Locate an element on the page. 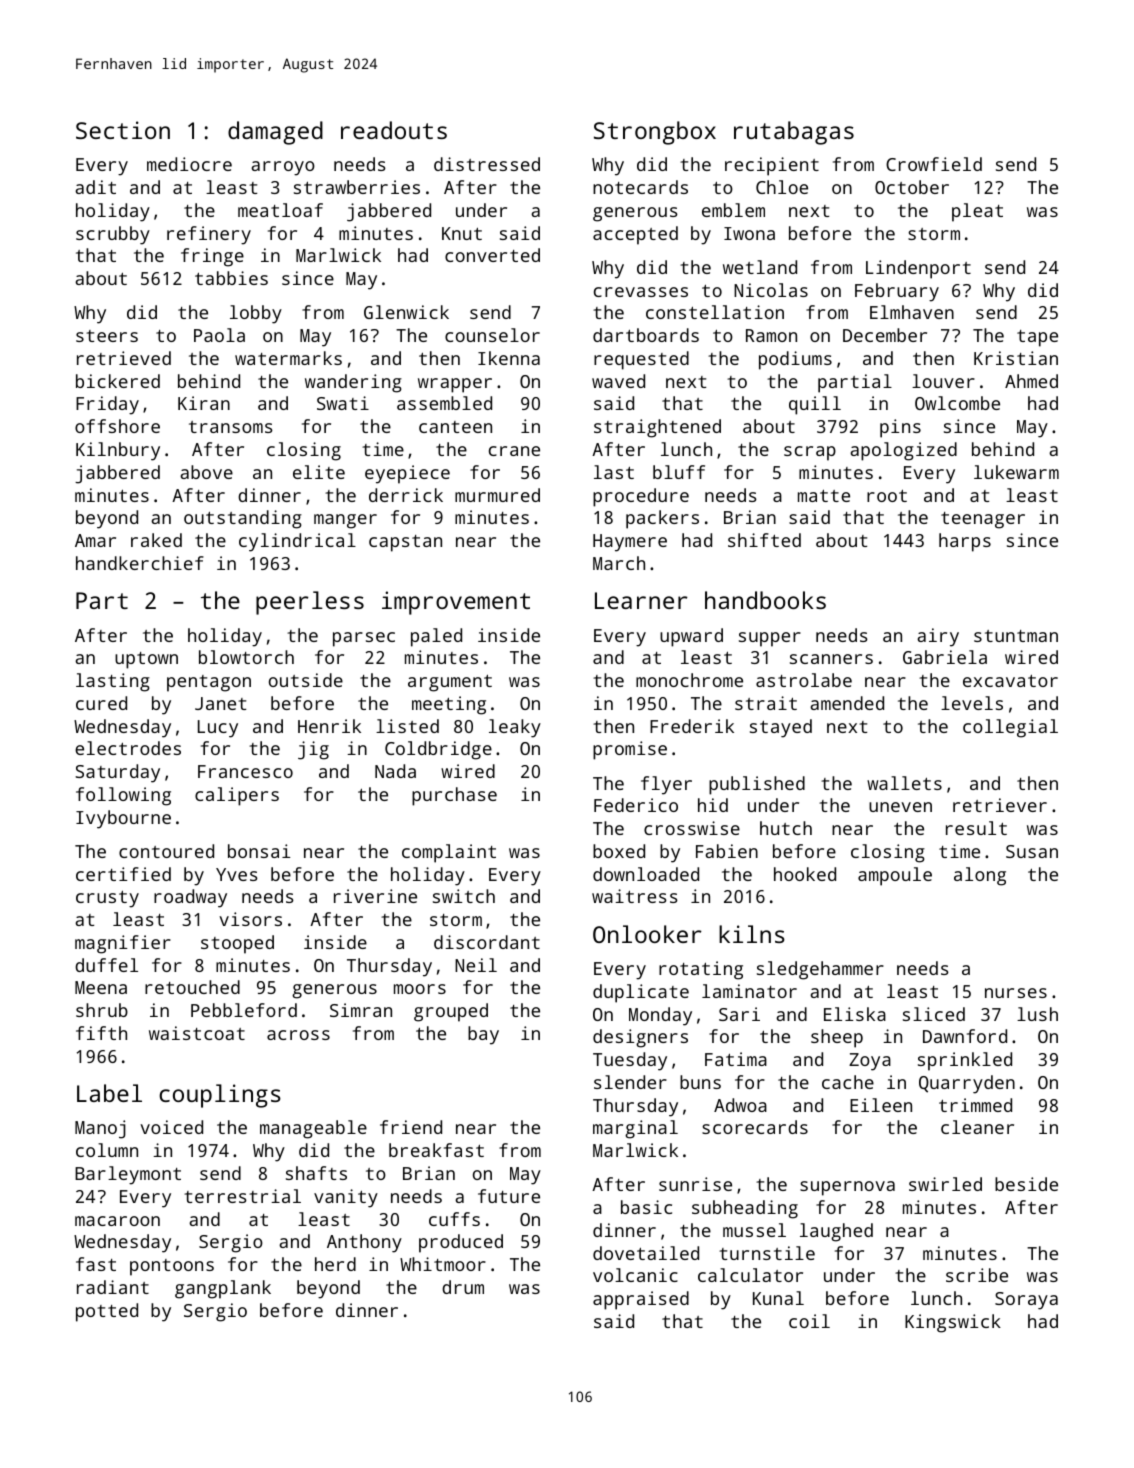 The width and height of the image is (1134, 1468). supernova is located at coordinates (847, 1188).
